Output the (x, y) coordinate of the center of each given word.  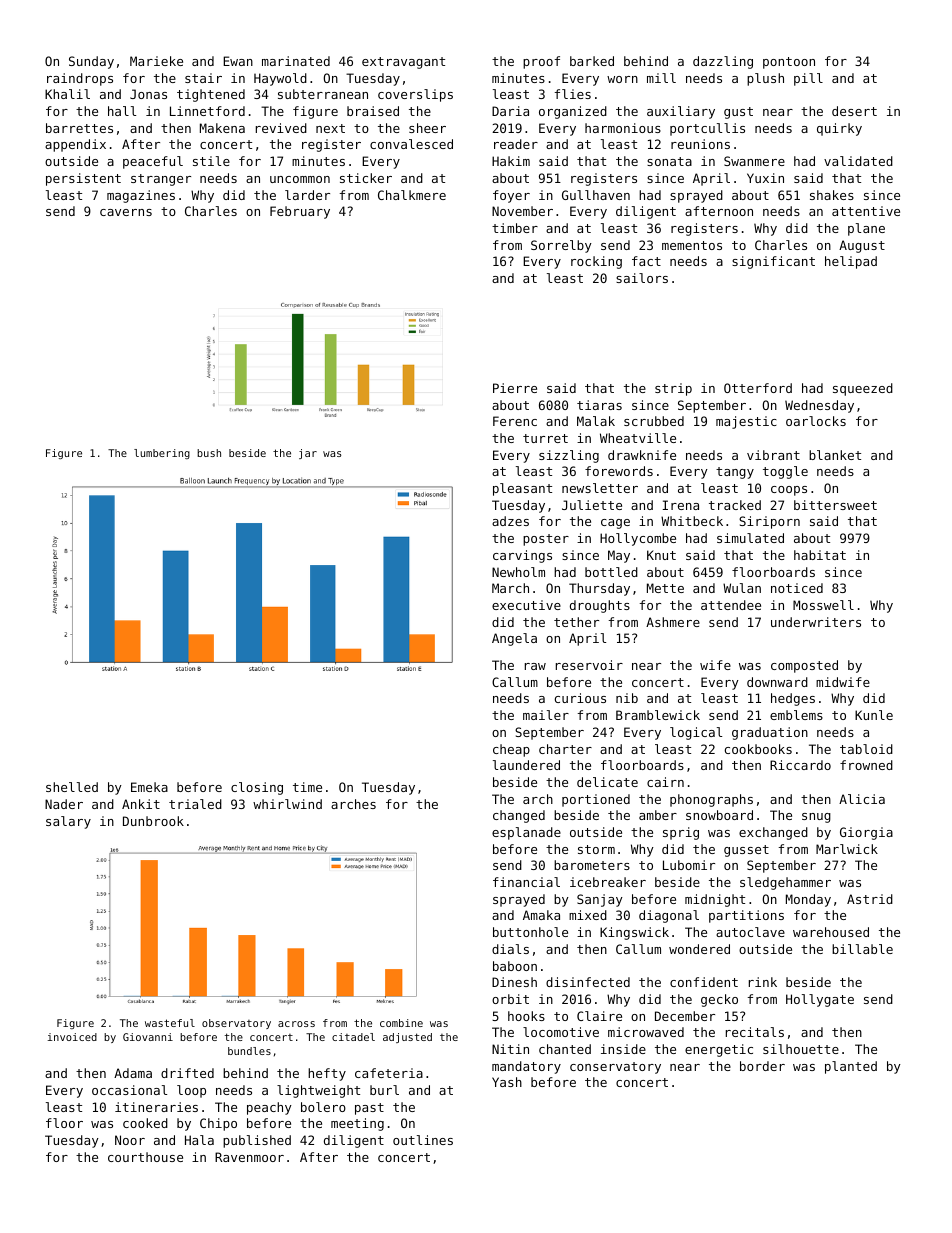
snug (816, 818)
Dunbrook (153, 821)
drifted (187, 1073)
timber (515, 228)
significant (773, 262)
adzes (510, 521)
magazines (141, 196)
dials (510, 949)
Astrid (870, 899)
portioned (596, 800)
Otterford (758, 388)
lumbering (162, 454)
